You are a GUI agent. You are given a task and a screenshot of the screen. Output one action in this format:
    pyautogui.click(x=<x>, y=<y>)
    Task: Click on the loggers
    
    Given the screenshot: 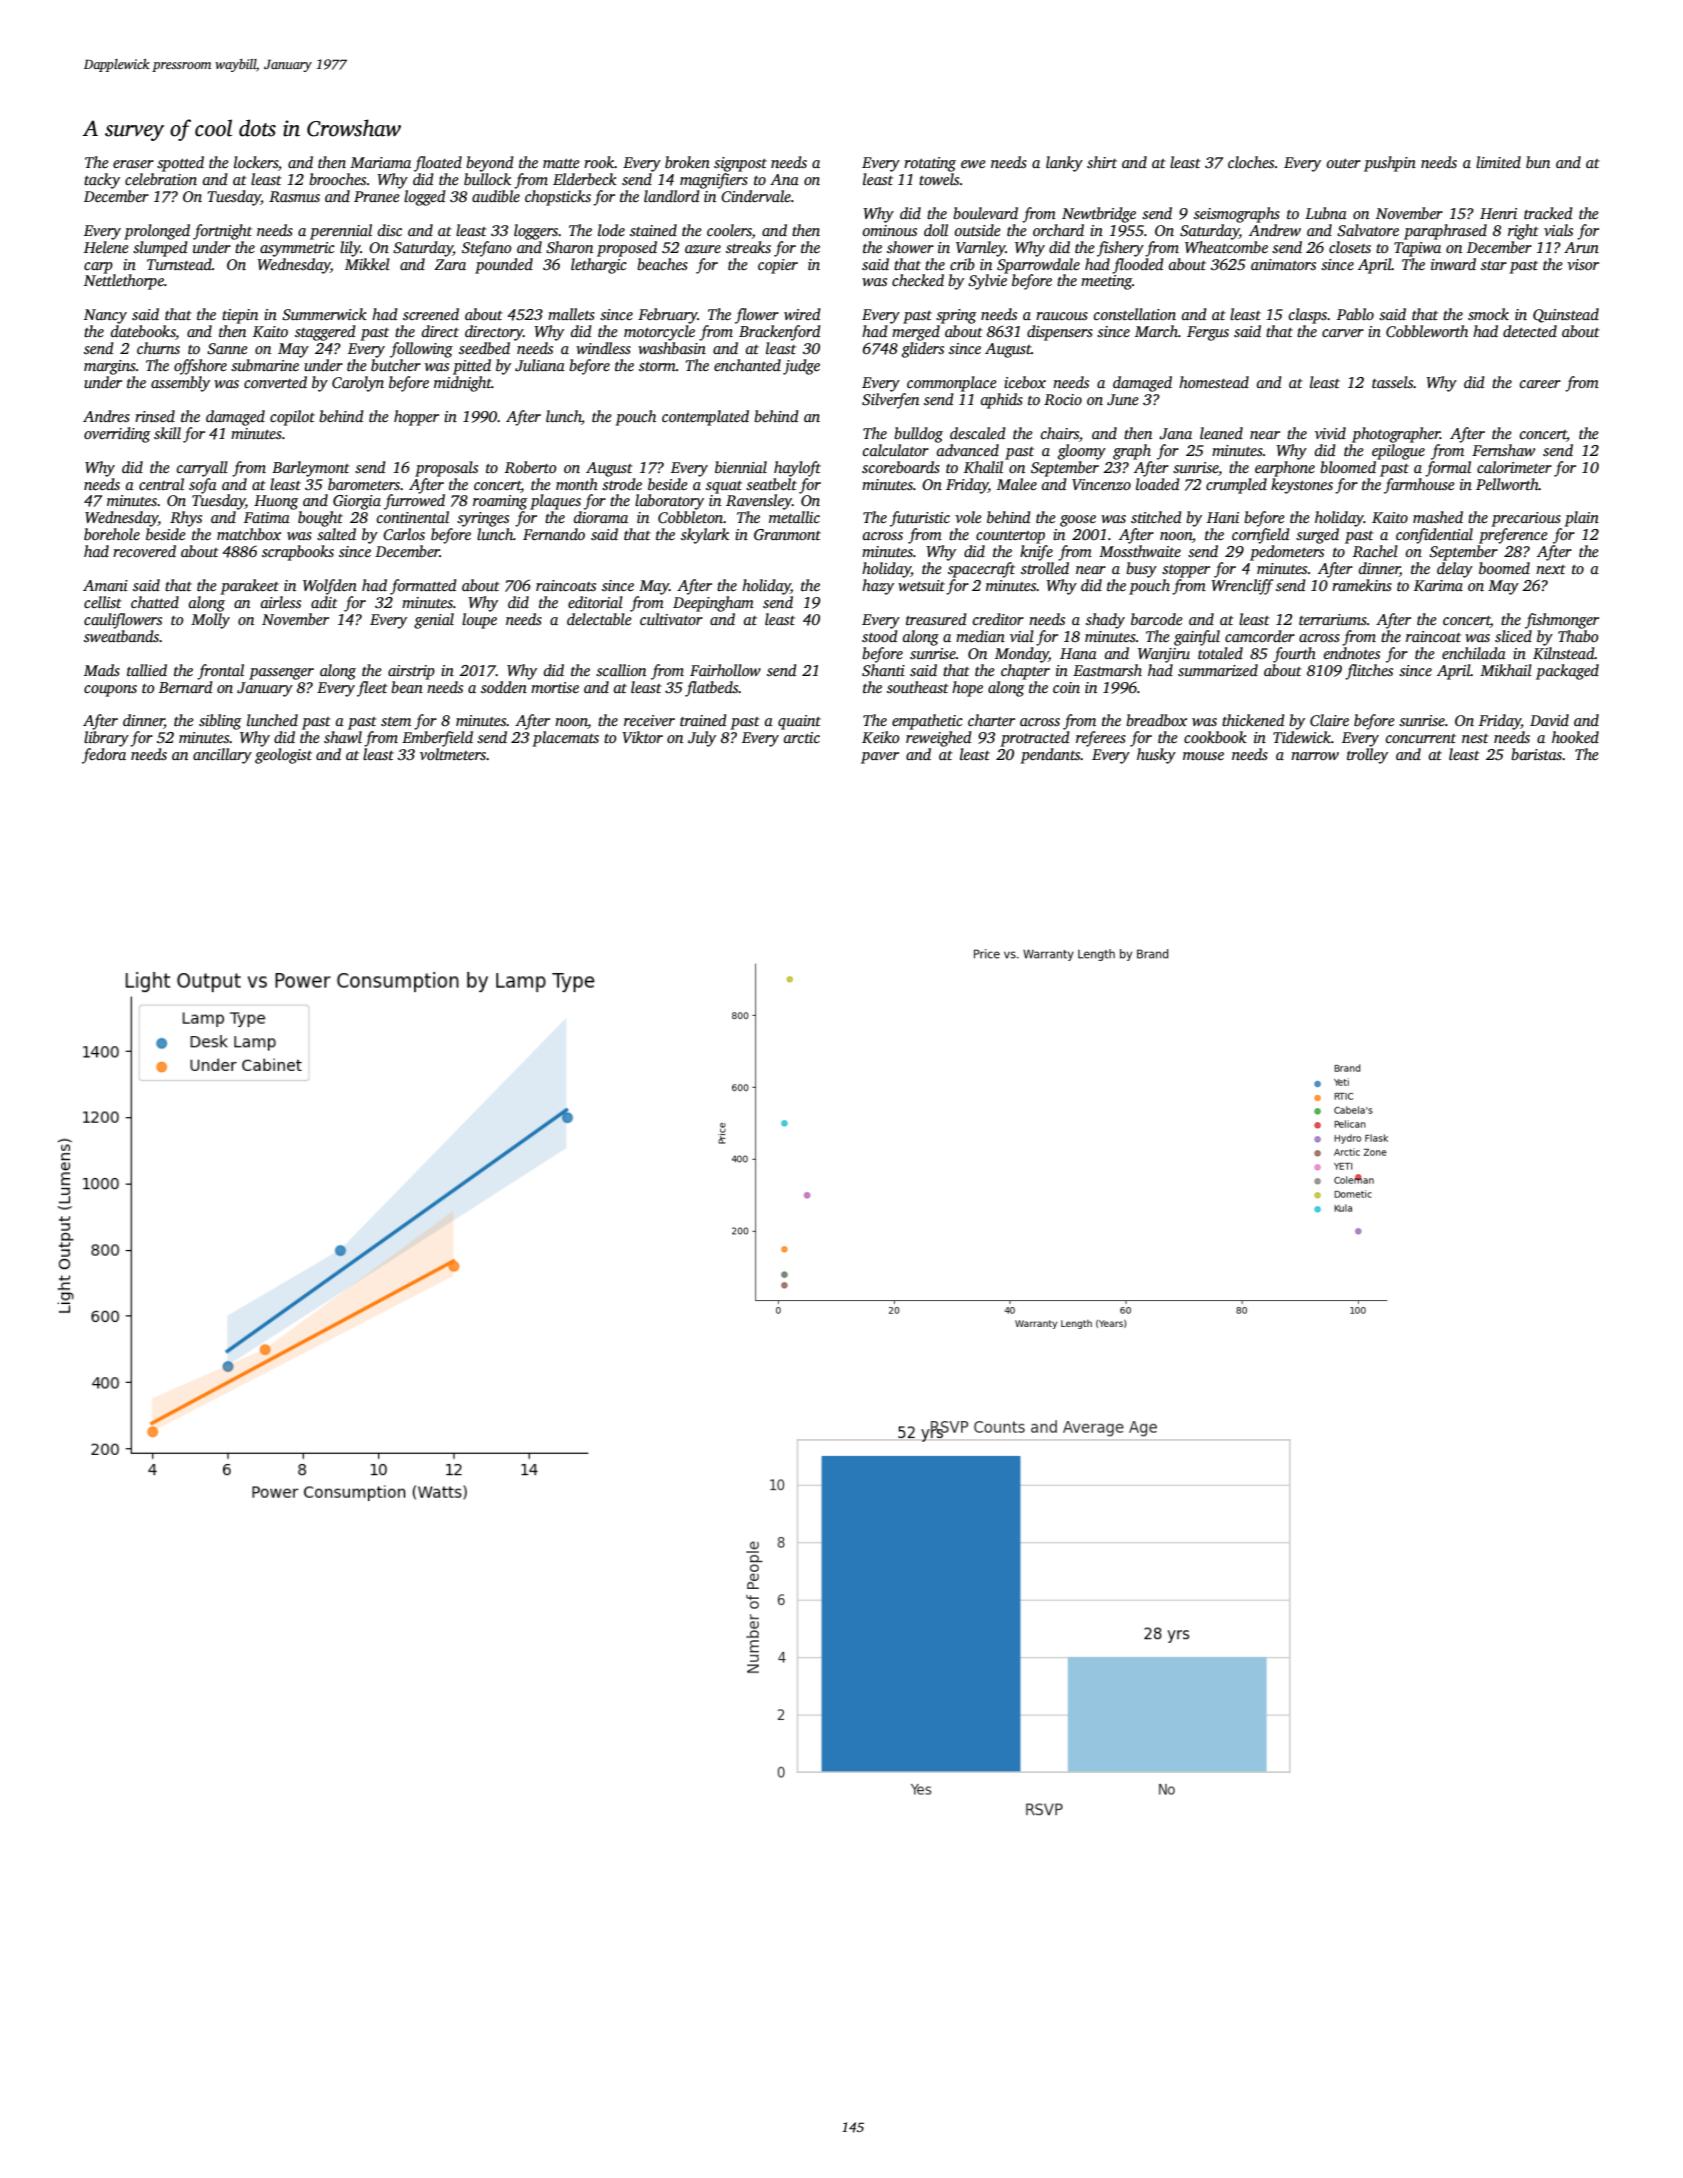 What is the action you would take?
    pyautogui.click(x=536, y=232)
